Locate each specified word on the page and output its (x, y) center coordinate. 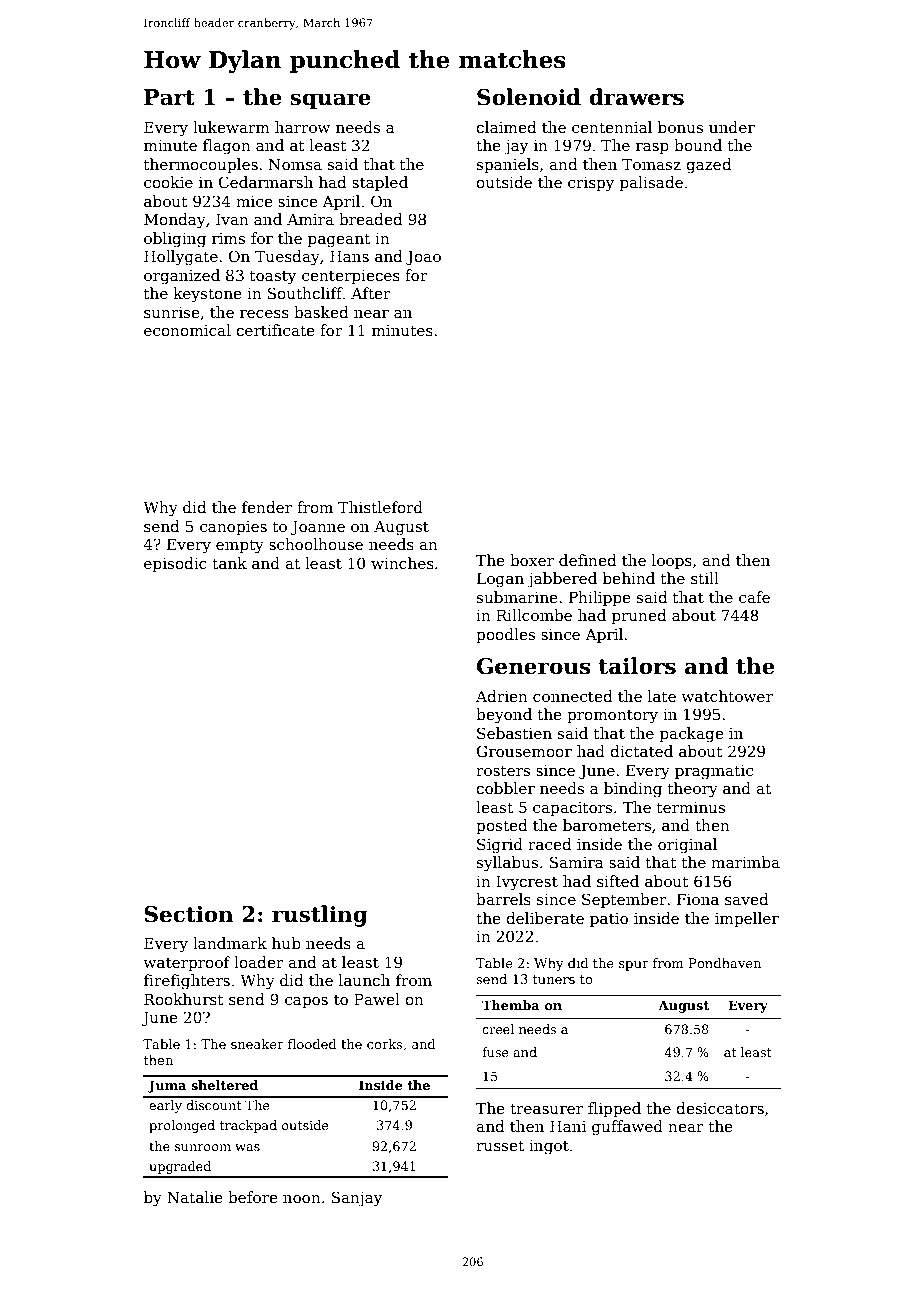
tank (229, 563)
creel (498, 1029)
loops (672, 561)
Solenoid (529, 97)
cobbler (505, 788)
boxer (532, 560)
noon (302, 1199)
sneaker (257, 1044)
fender (267, 507)
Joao (423, 257)
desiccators (720, 1108)
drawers (636, 97)
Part (169, 97)
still (705, 578)
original (687, 846)
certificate (275, 330)
